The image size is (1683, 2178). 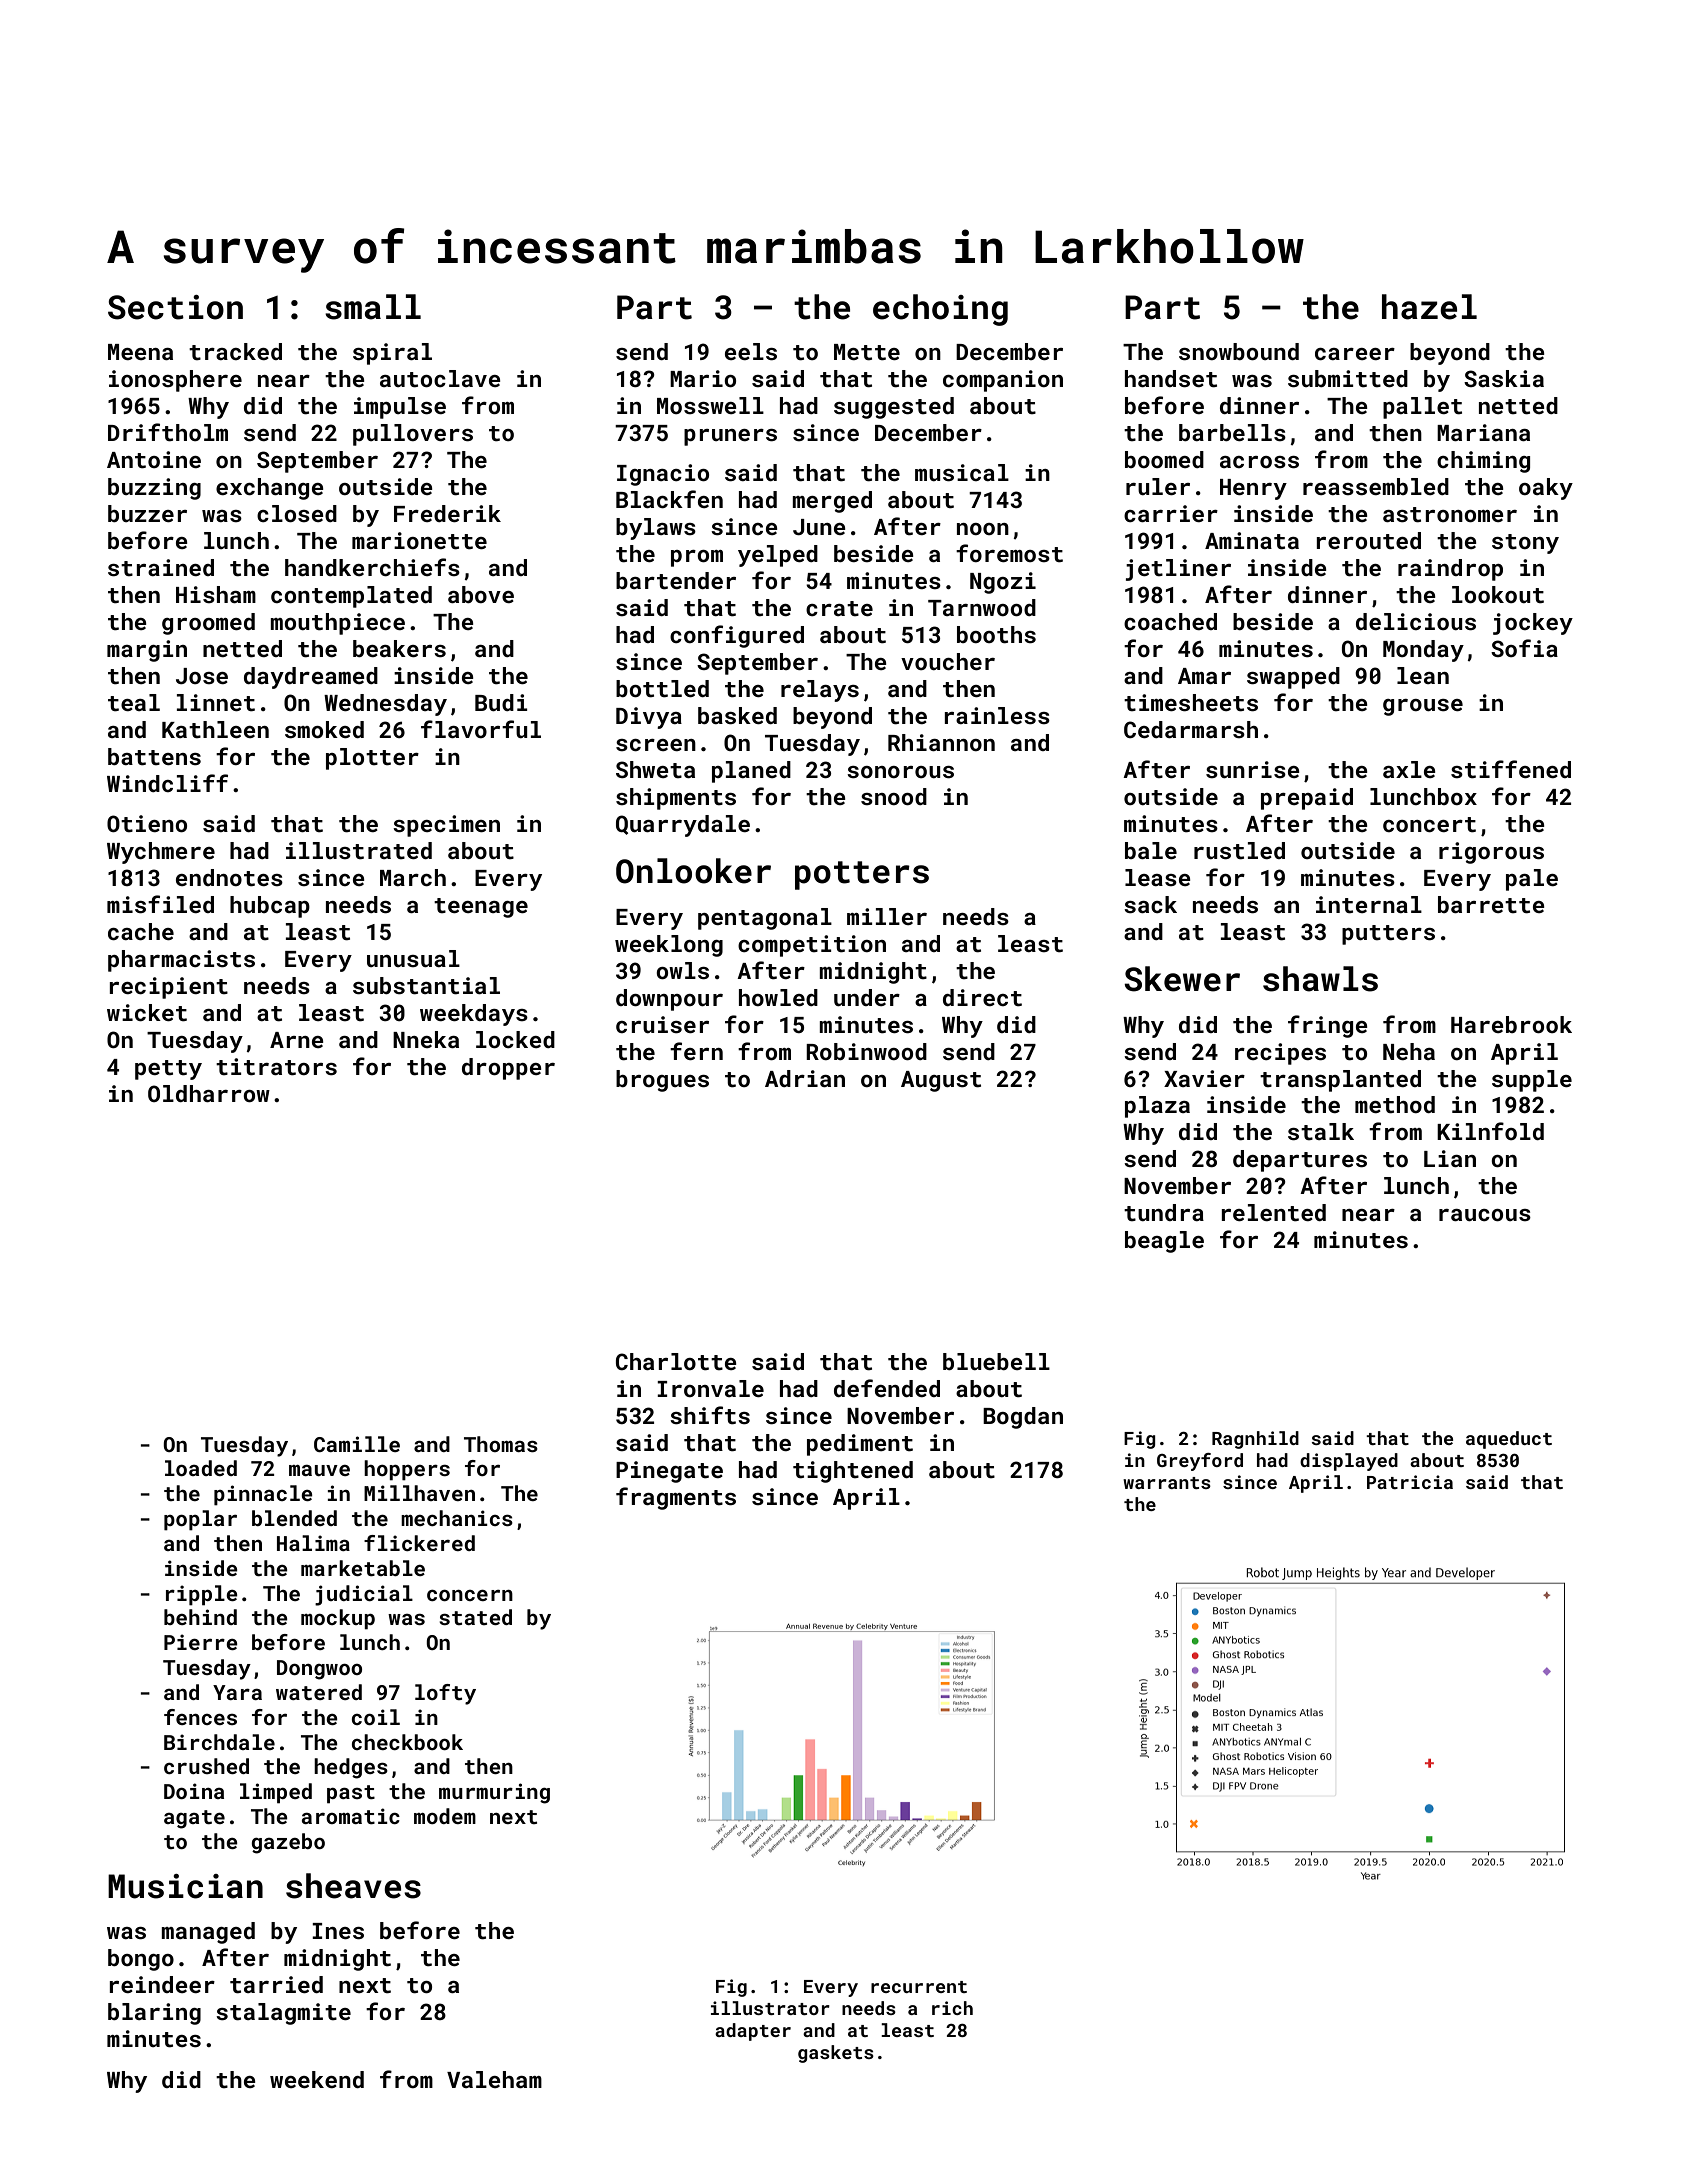 What do you see at coordinates (457, 1518) in the document?
I see `mechanics` at bounding box center [457, 1518].
